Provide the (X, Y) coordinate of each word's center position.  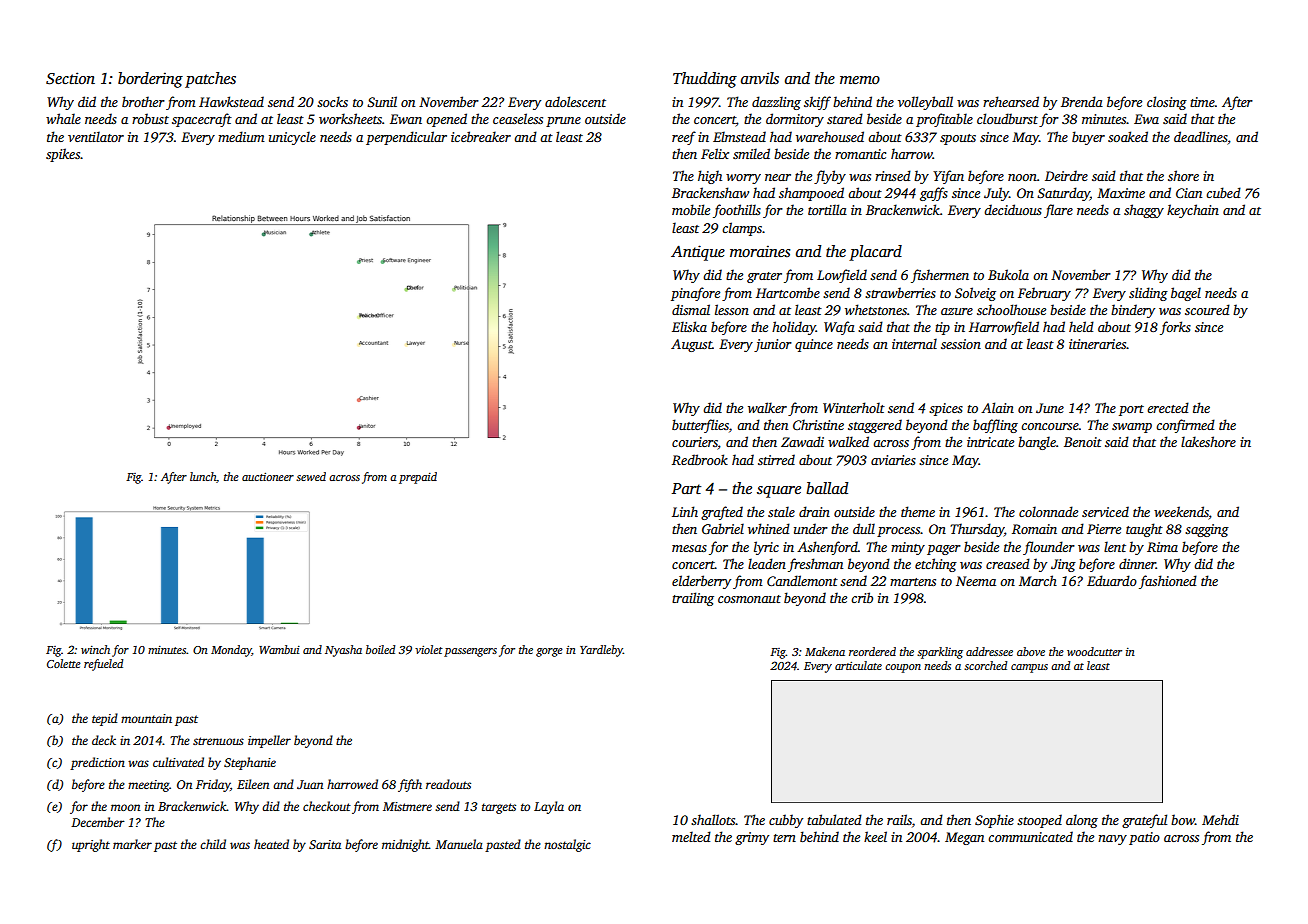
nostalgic (567, 845)
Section (70, 78)
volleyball (925, 103)
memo (860, 80)
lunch (203, 477)
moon (125, 807)
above (1031, 651)
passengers (470, 652)
